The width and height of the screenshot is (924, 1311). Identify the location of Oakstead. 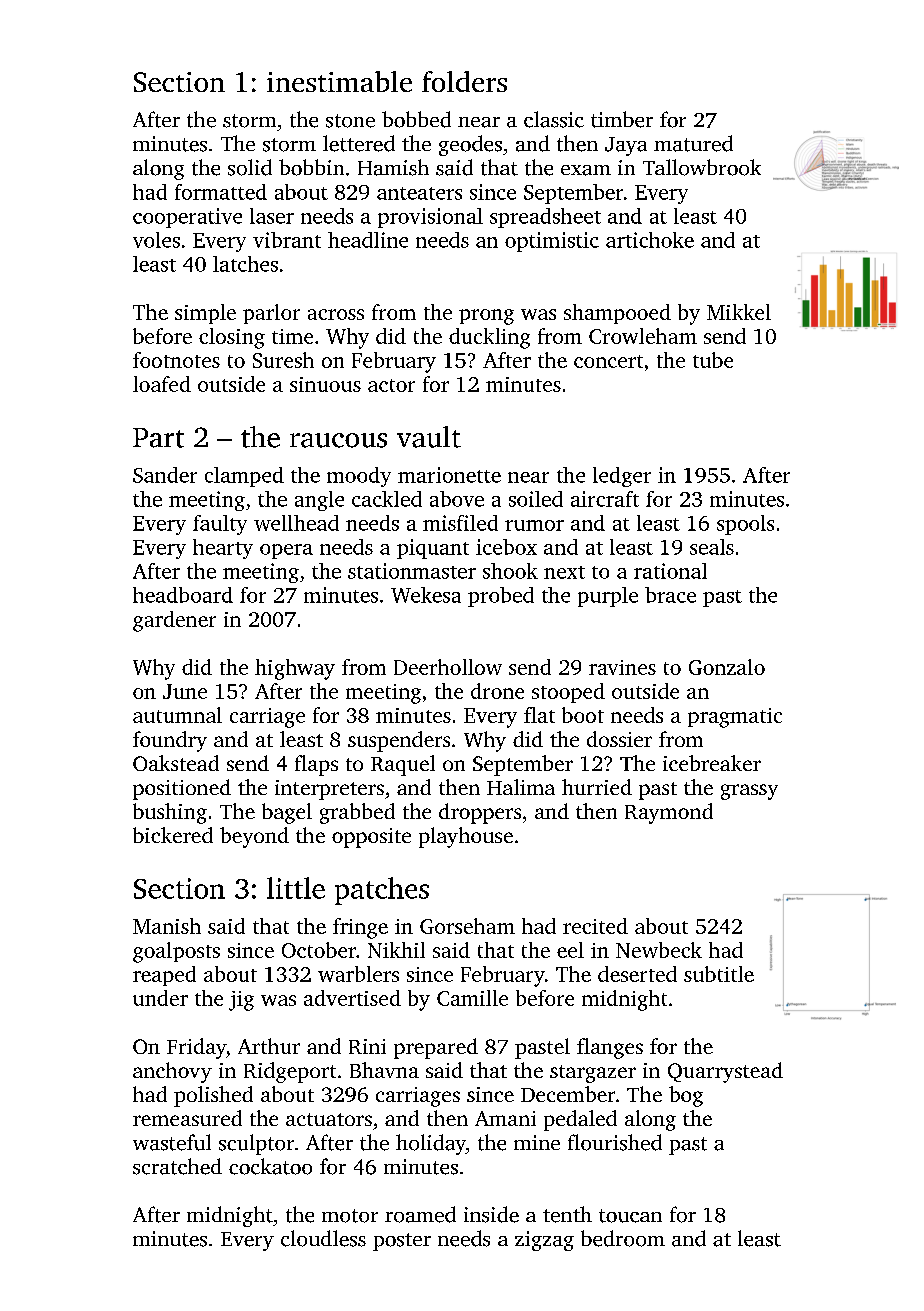
(176, 763).
